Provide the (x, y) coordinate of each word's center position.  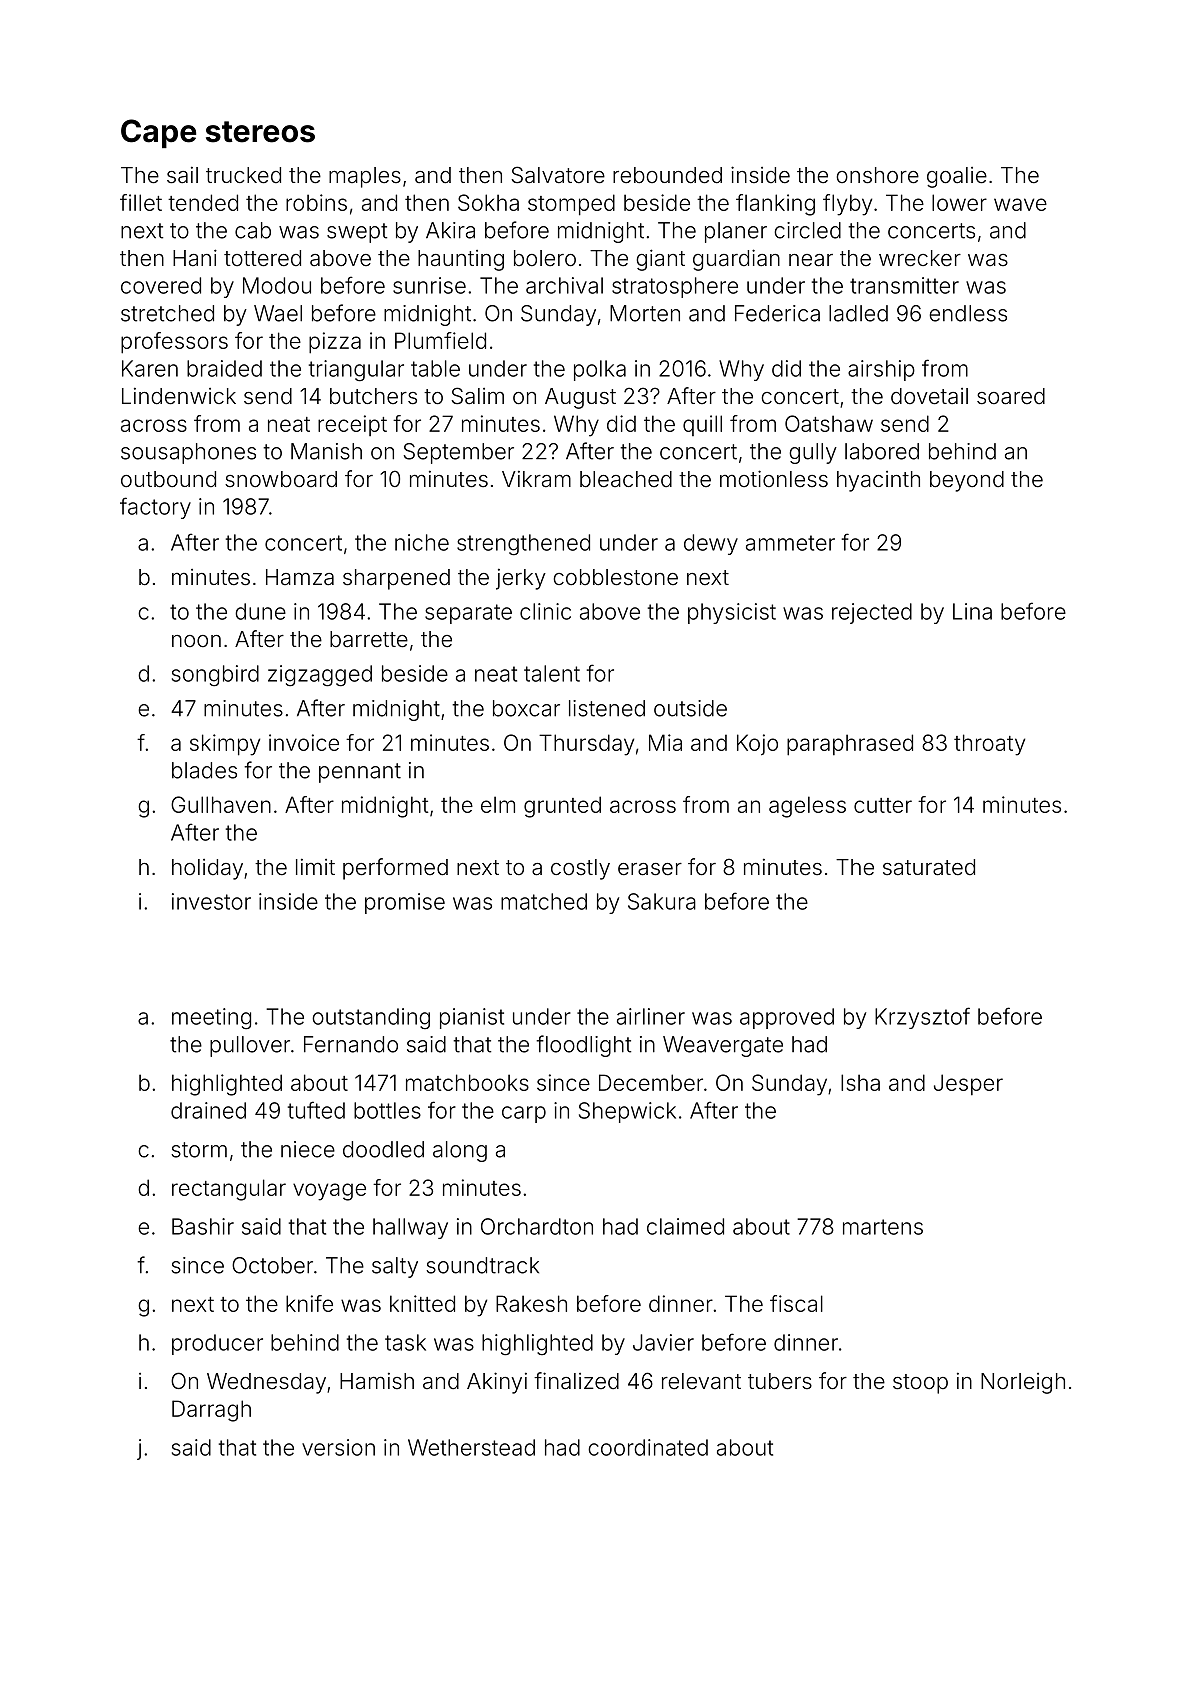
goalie (957, 177)
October (272, 1265)
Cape (158, 133)
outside (690, 708)
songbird (215, 676)
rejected (872, 613)
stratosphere (675, 287)
